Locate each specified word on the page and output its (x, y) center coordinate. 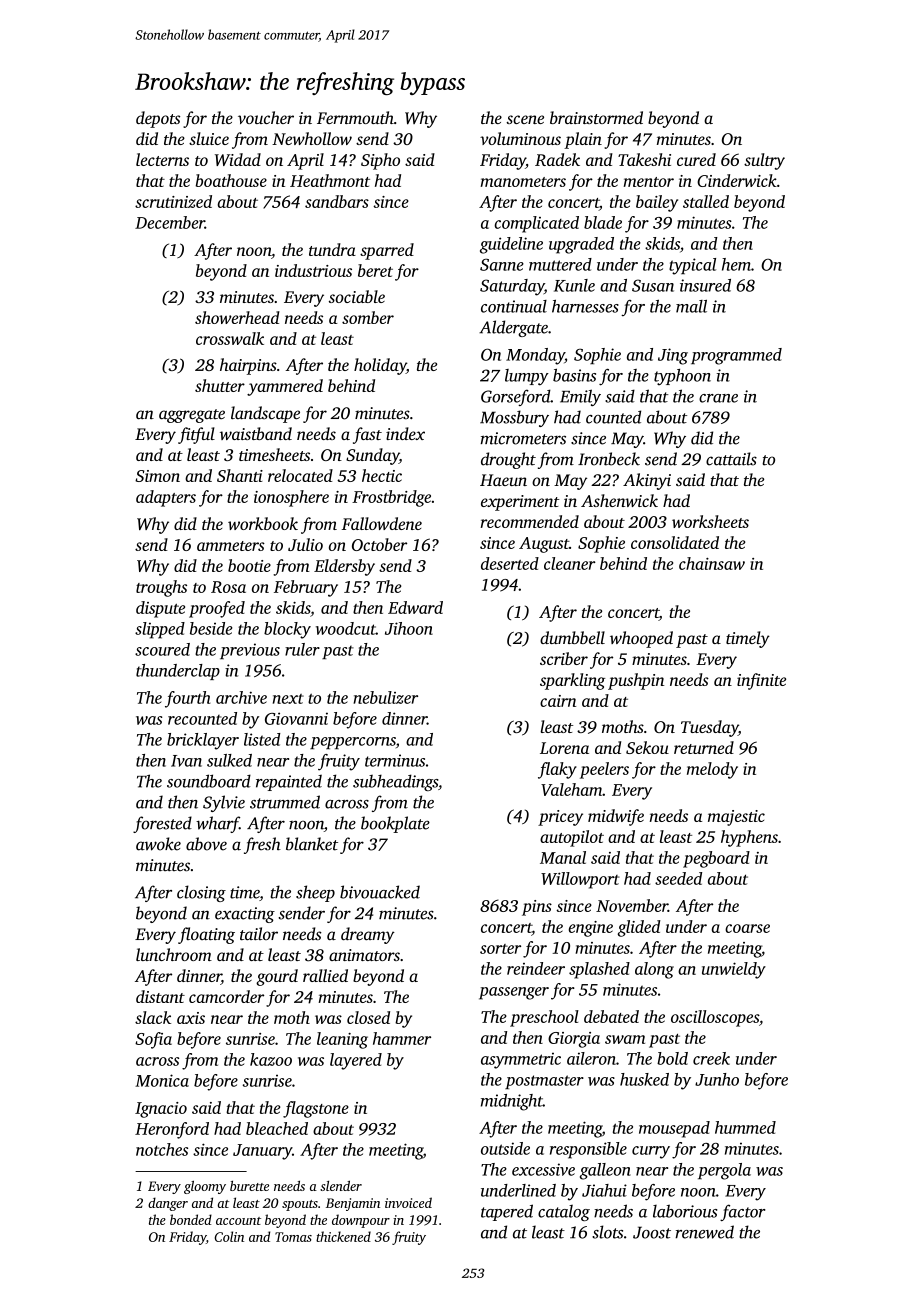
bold (672, 1058)
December (170, 222)
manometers (523, 182)
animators (364, 955)
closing (201, 893)
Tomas (293, 1237)
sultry (764, 161)
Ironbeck (609, 459)
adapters (166, 498)
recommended (530, 521)
